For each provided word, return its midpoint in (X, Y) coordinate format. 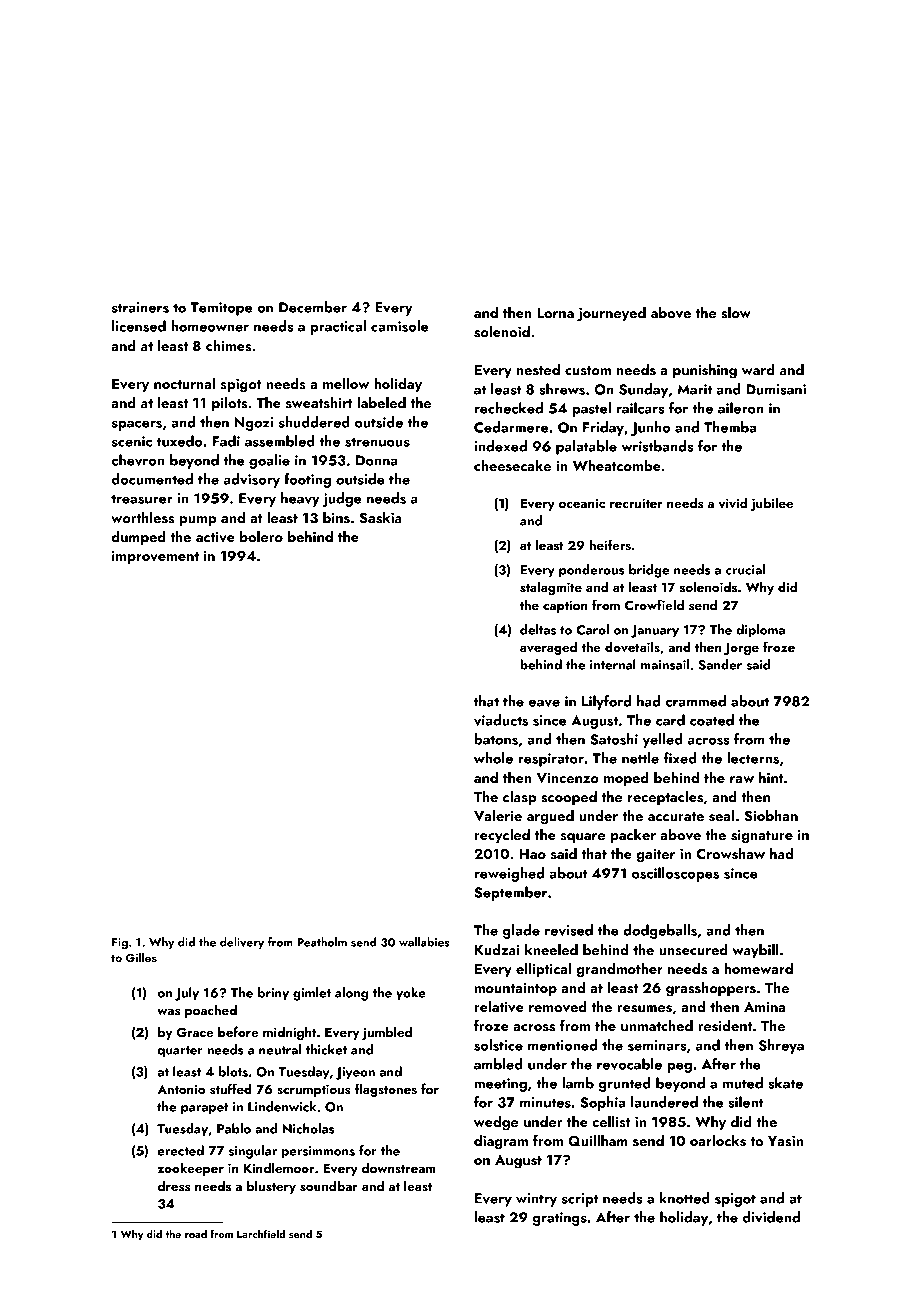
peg (679, 1067)
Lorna (555, 313)
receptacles (665, 798)
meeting (500, 1085)
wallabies (424, 942)
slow (736, 313)
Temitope (221, 309)
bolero (261, 536)
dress (174, 1185)
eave (544, 703)
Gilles (141, 958)
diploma (760, 631)
